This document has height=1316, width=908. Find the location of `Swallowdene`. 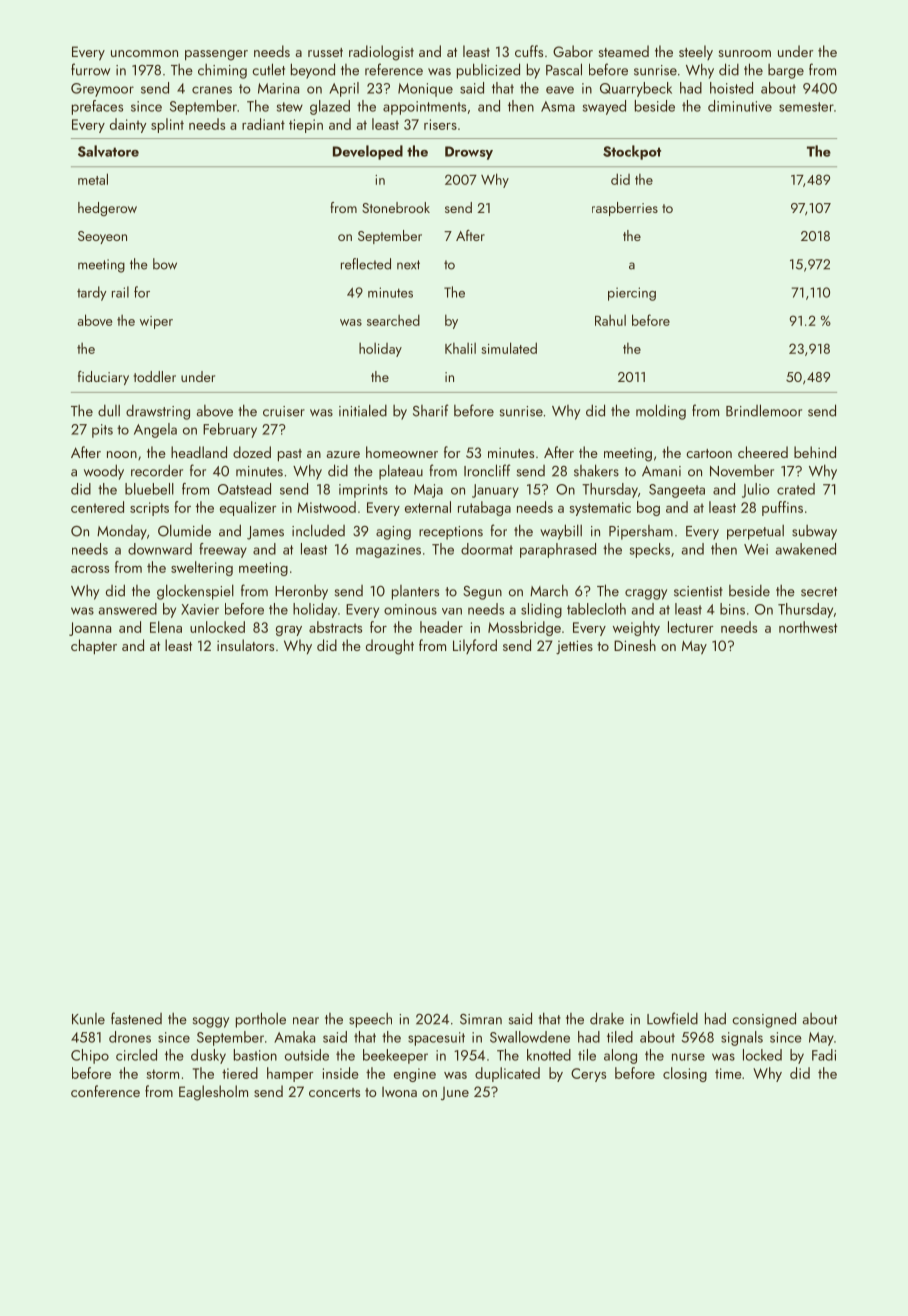

Swallowdene is located at coordinates (530, 1037).
